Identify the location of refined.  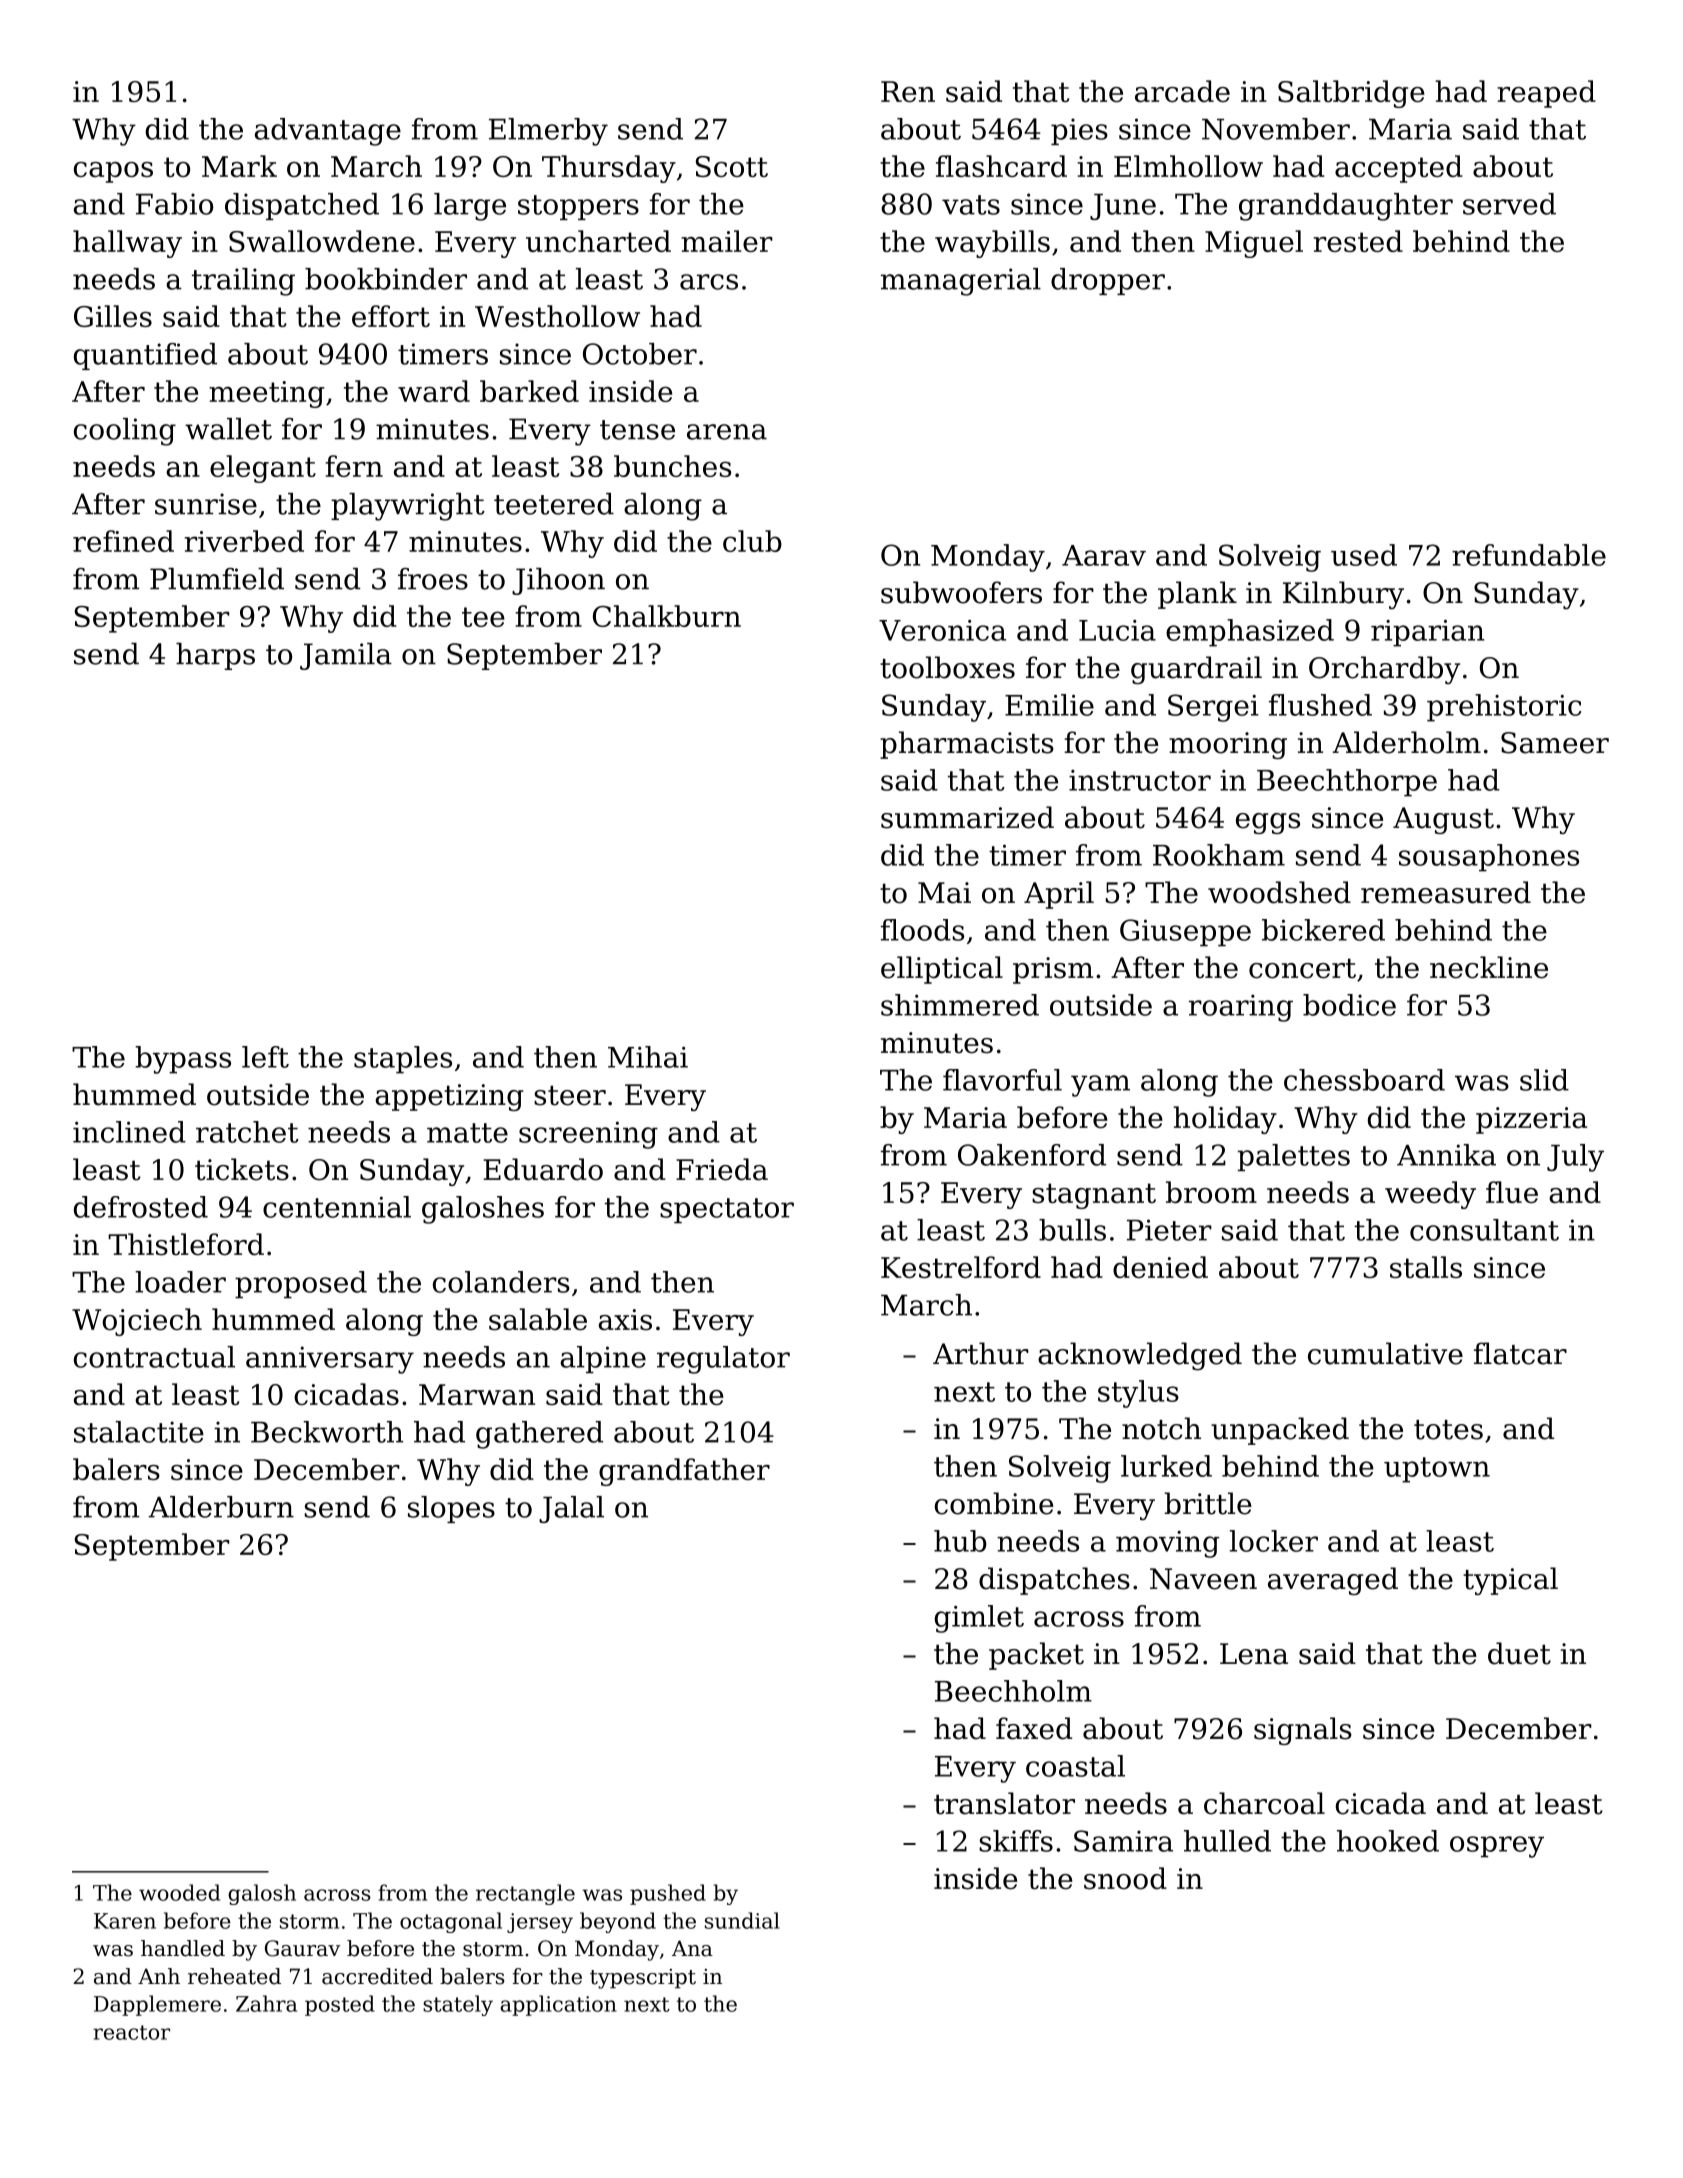
(123, 541).
